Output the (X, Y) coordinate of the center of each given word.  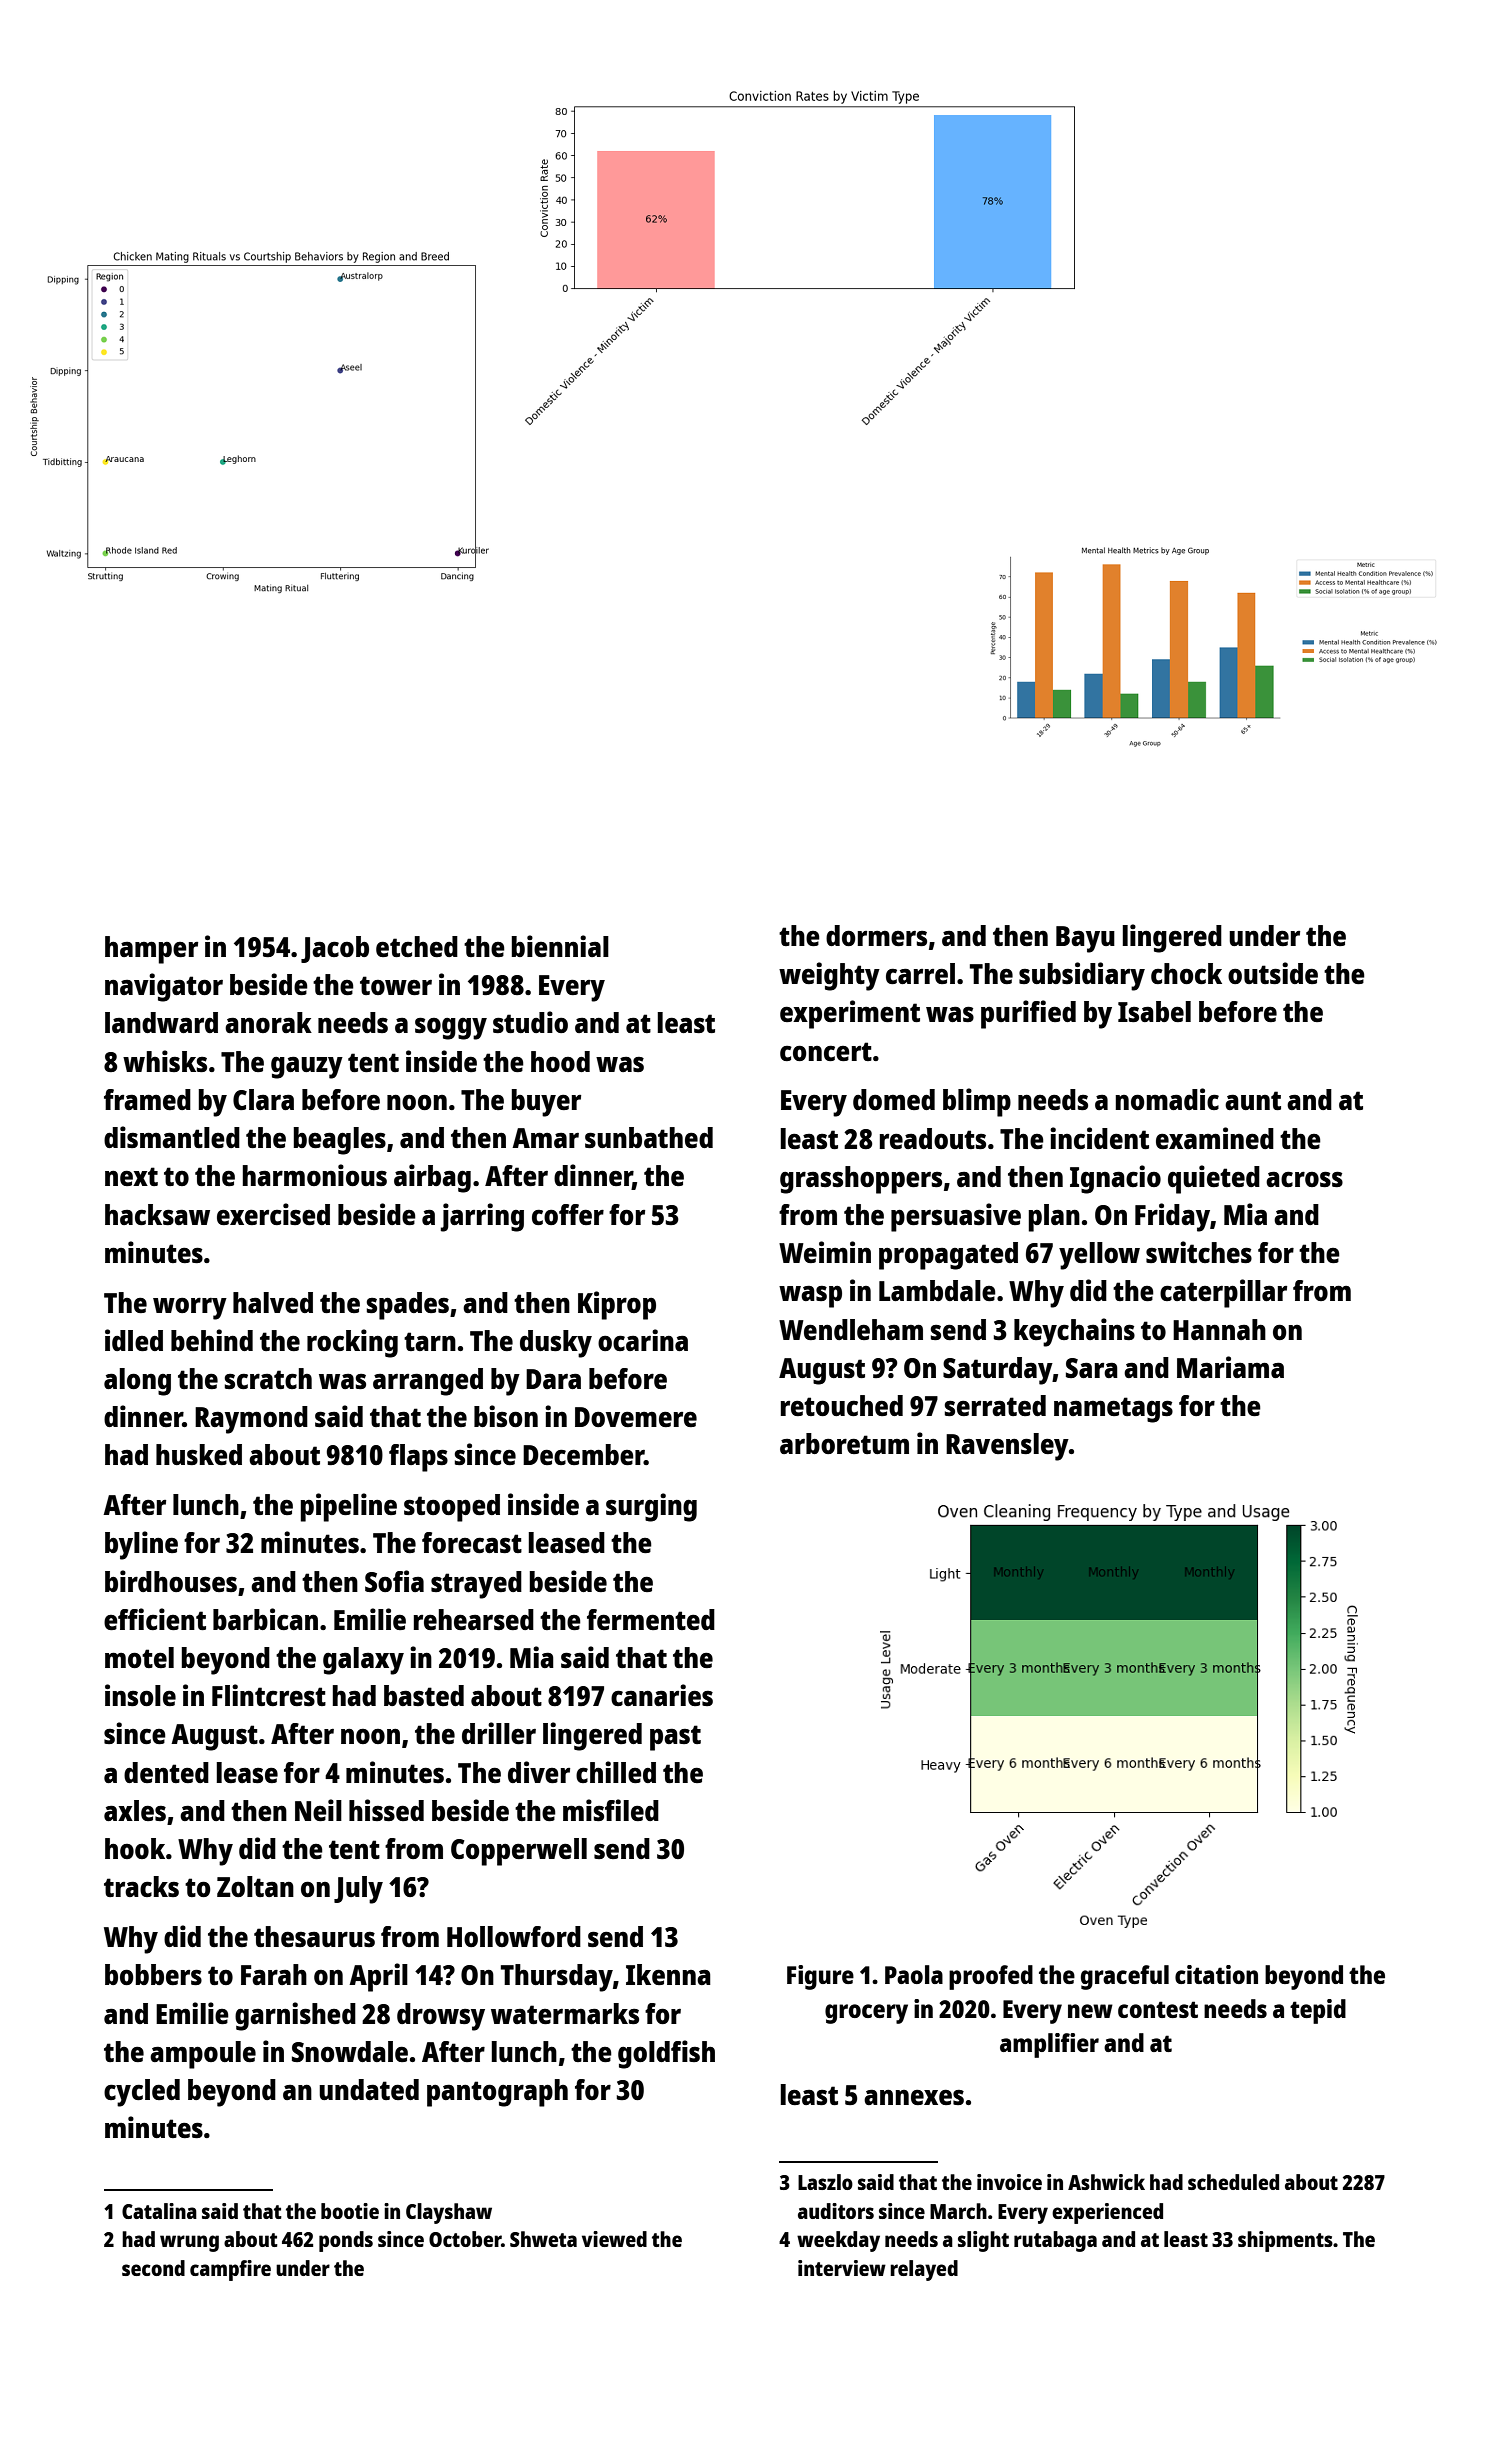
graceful (1125, 1977)
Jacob (335, 949)
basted (424, 1695)
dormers (876, 935)
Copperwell (519, 1852)
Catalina (159, 2211)
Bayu (1085, 939)
